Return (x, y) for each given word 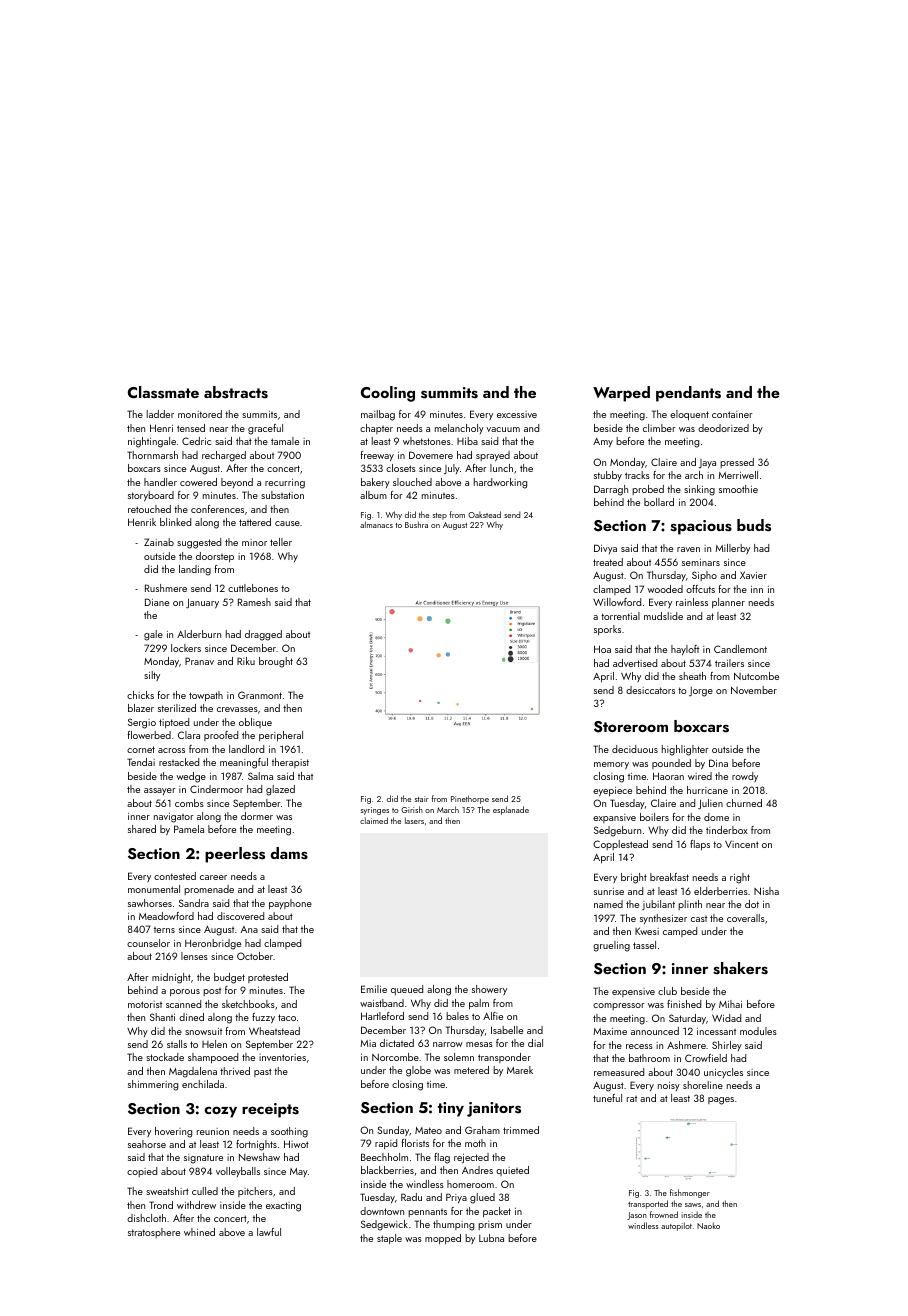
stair (422, 799)
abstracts (236, 392)
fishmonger (690, 1193)
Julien (710, 804)
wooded (665, 589)
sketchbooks (248, 1004)
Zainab (159, 542)
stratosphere (154, 1233)
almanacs (376, 524)
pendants (688, 394)
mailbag (378, 415)
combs (189, 803)
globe (418, 1071)
